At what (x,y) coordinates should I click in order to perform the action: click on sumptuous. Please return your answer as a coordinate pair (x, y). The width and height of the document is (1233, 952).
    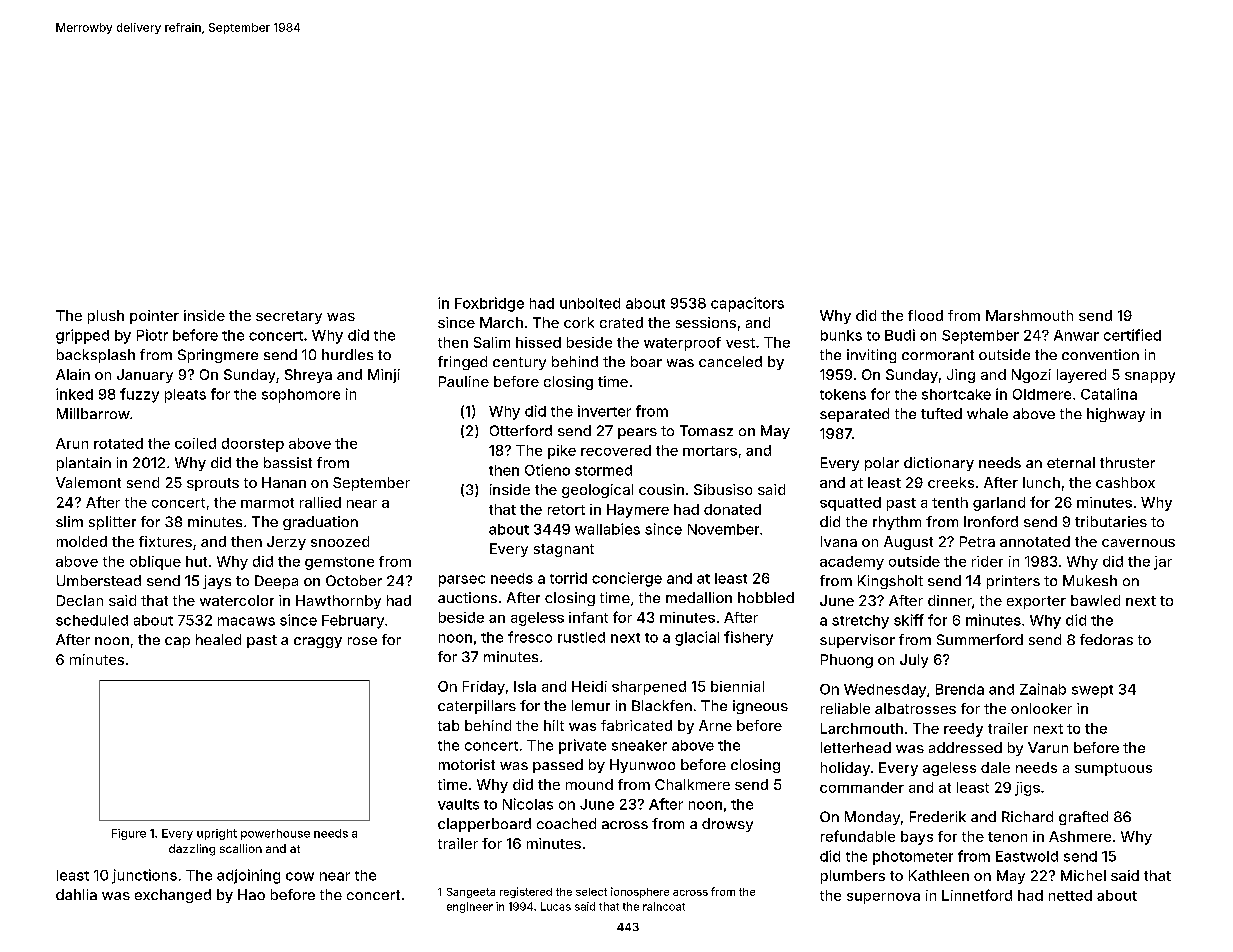
    Looking at the image, I should click on (1113, 769).
